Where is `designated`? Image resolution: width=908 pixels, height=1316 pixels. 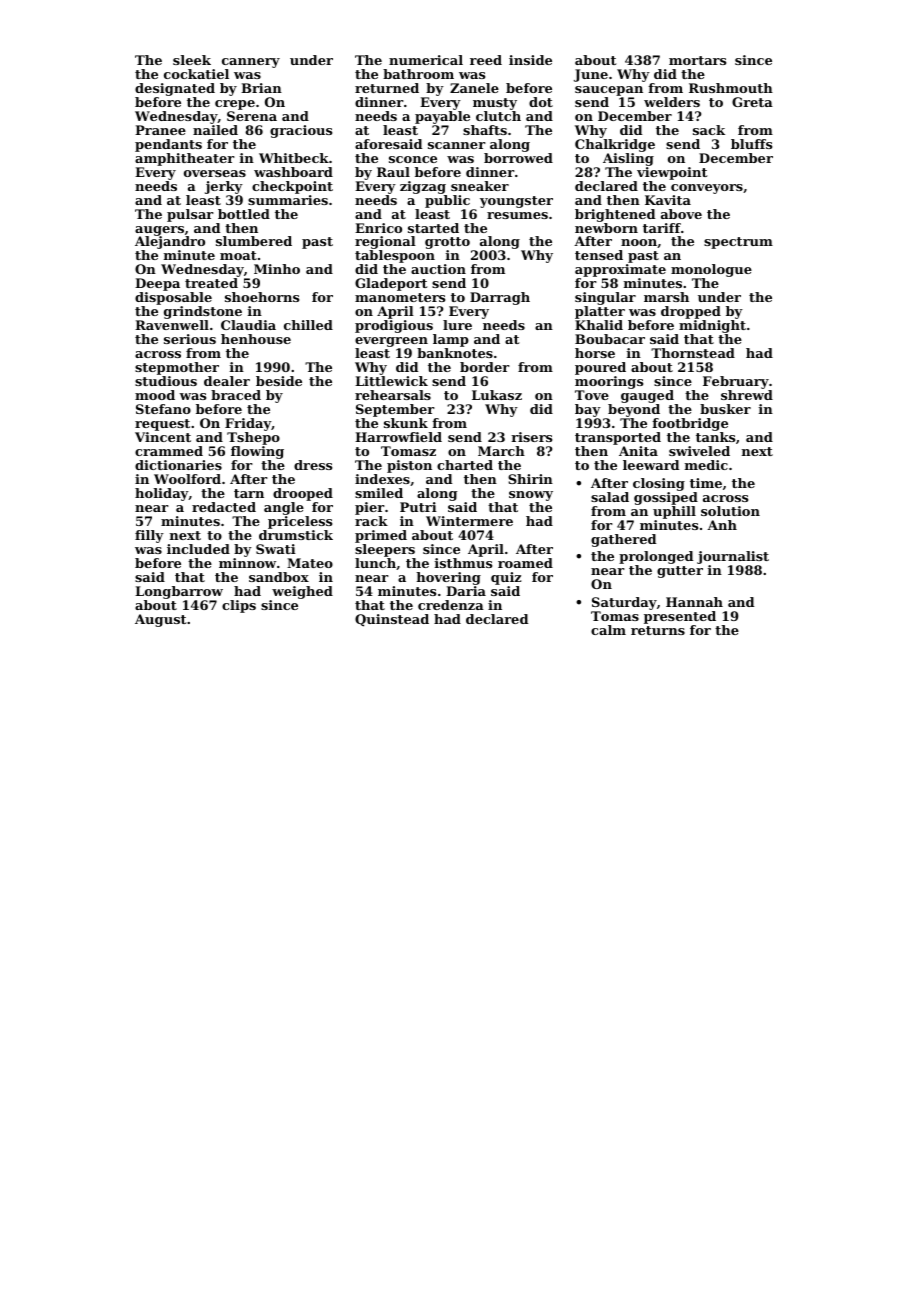 designated is located at coordinates (175, 89).
